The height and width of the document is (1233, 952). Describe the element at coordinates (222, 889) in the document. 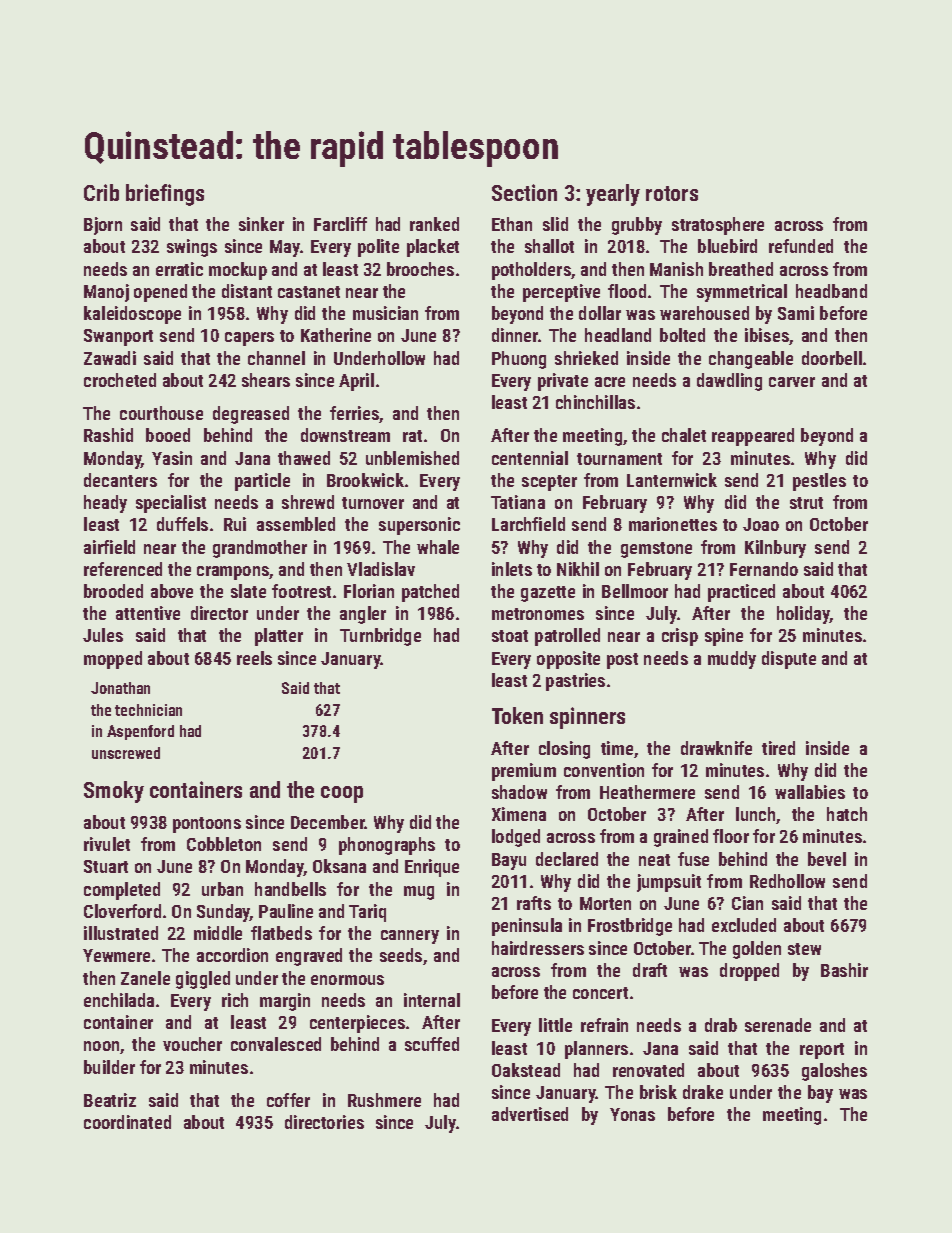

I see `urban` at that location.
